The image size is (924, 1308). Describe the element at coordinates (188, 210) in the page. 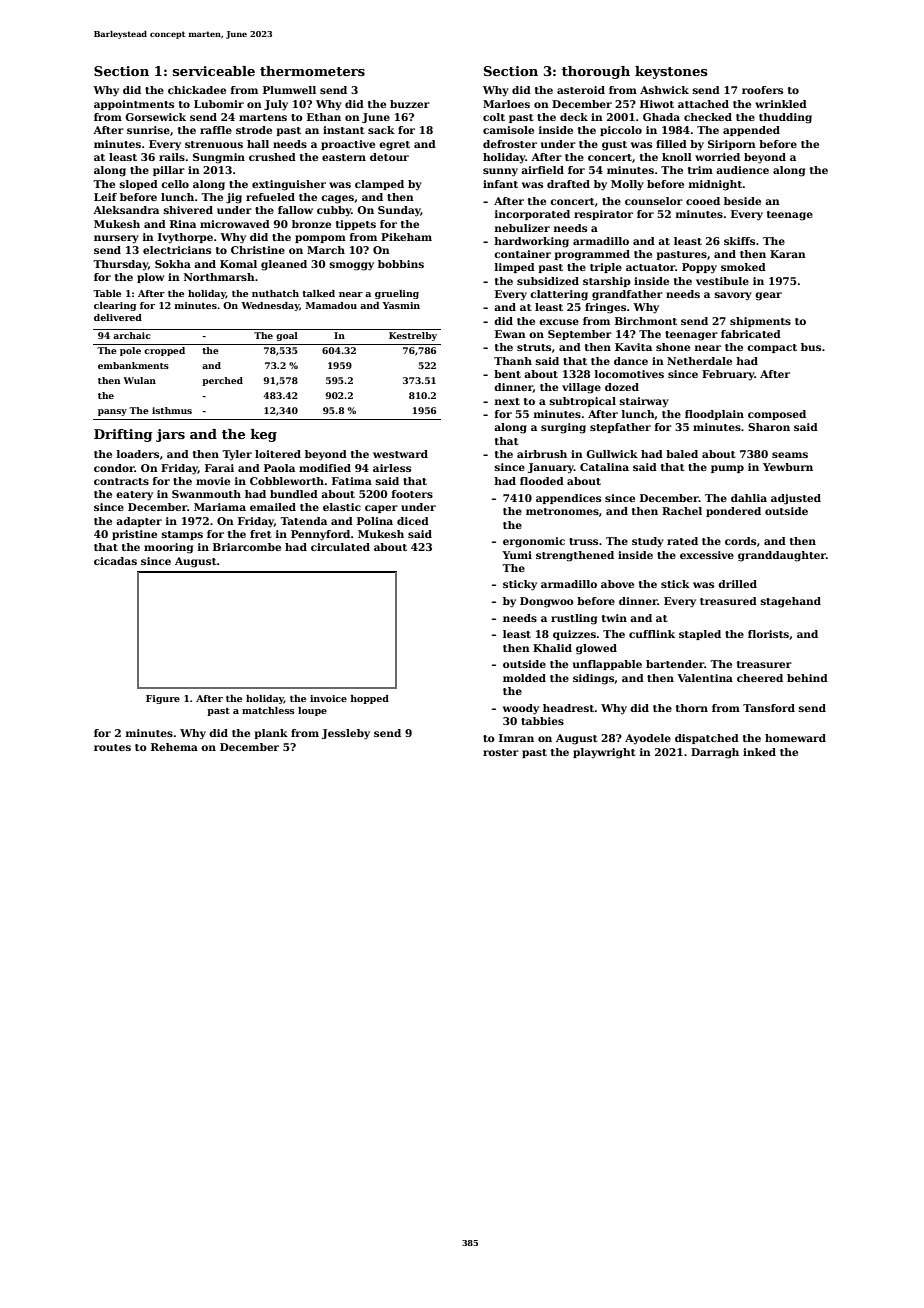

I see `shivered` at that location.
